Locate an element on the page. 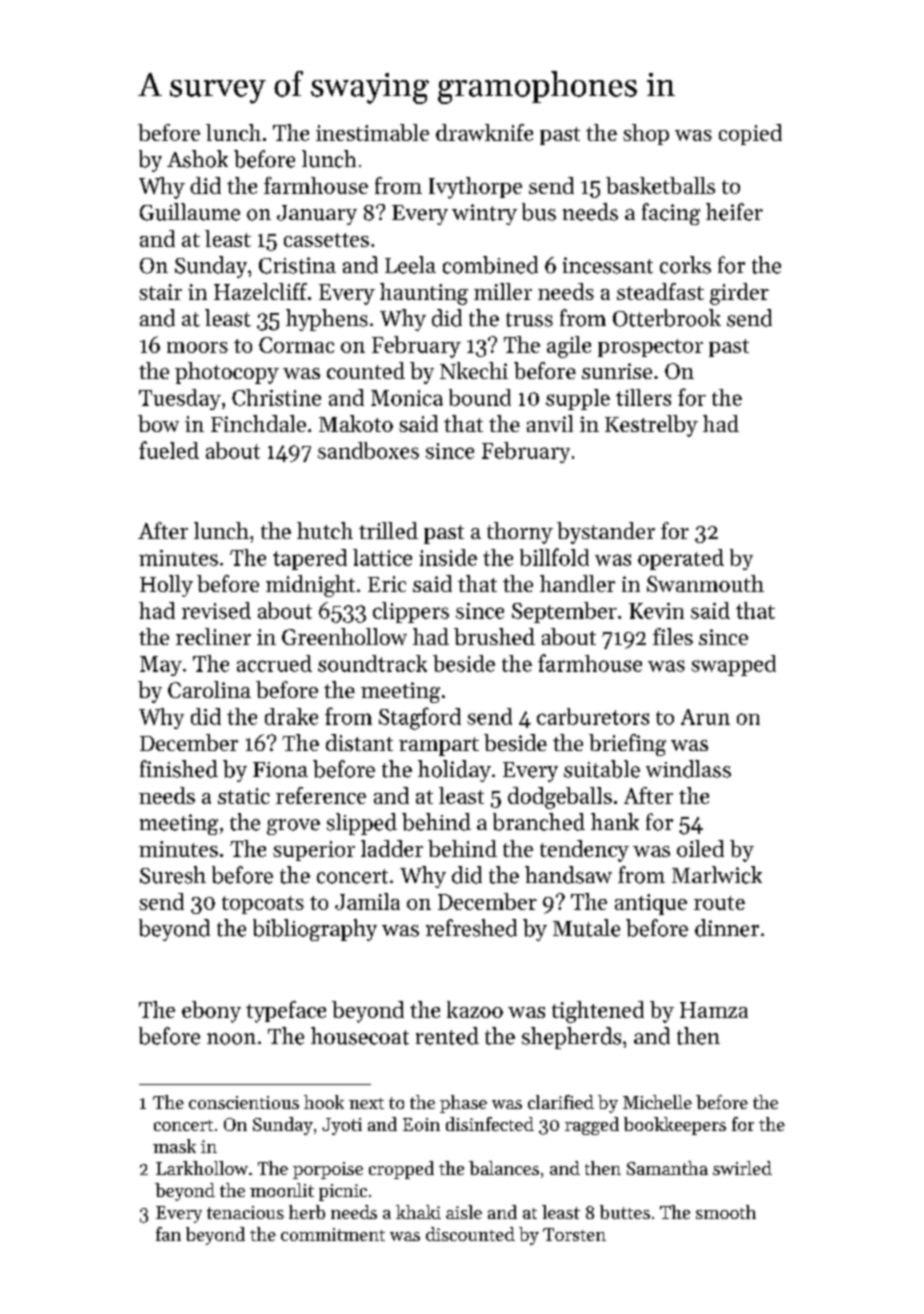 The width and height of the image is (924, 1314). fan is located at coordinates (168, 1234).
